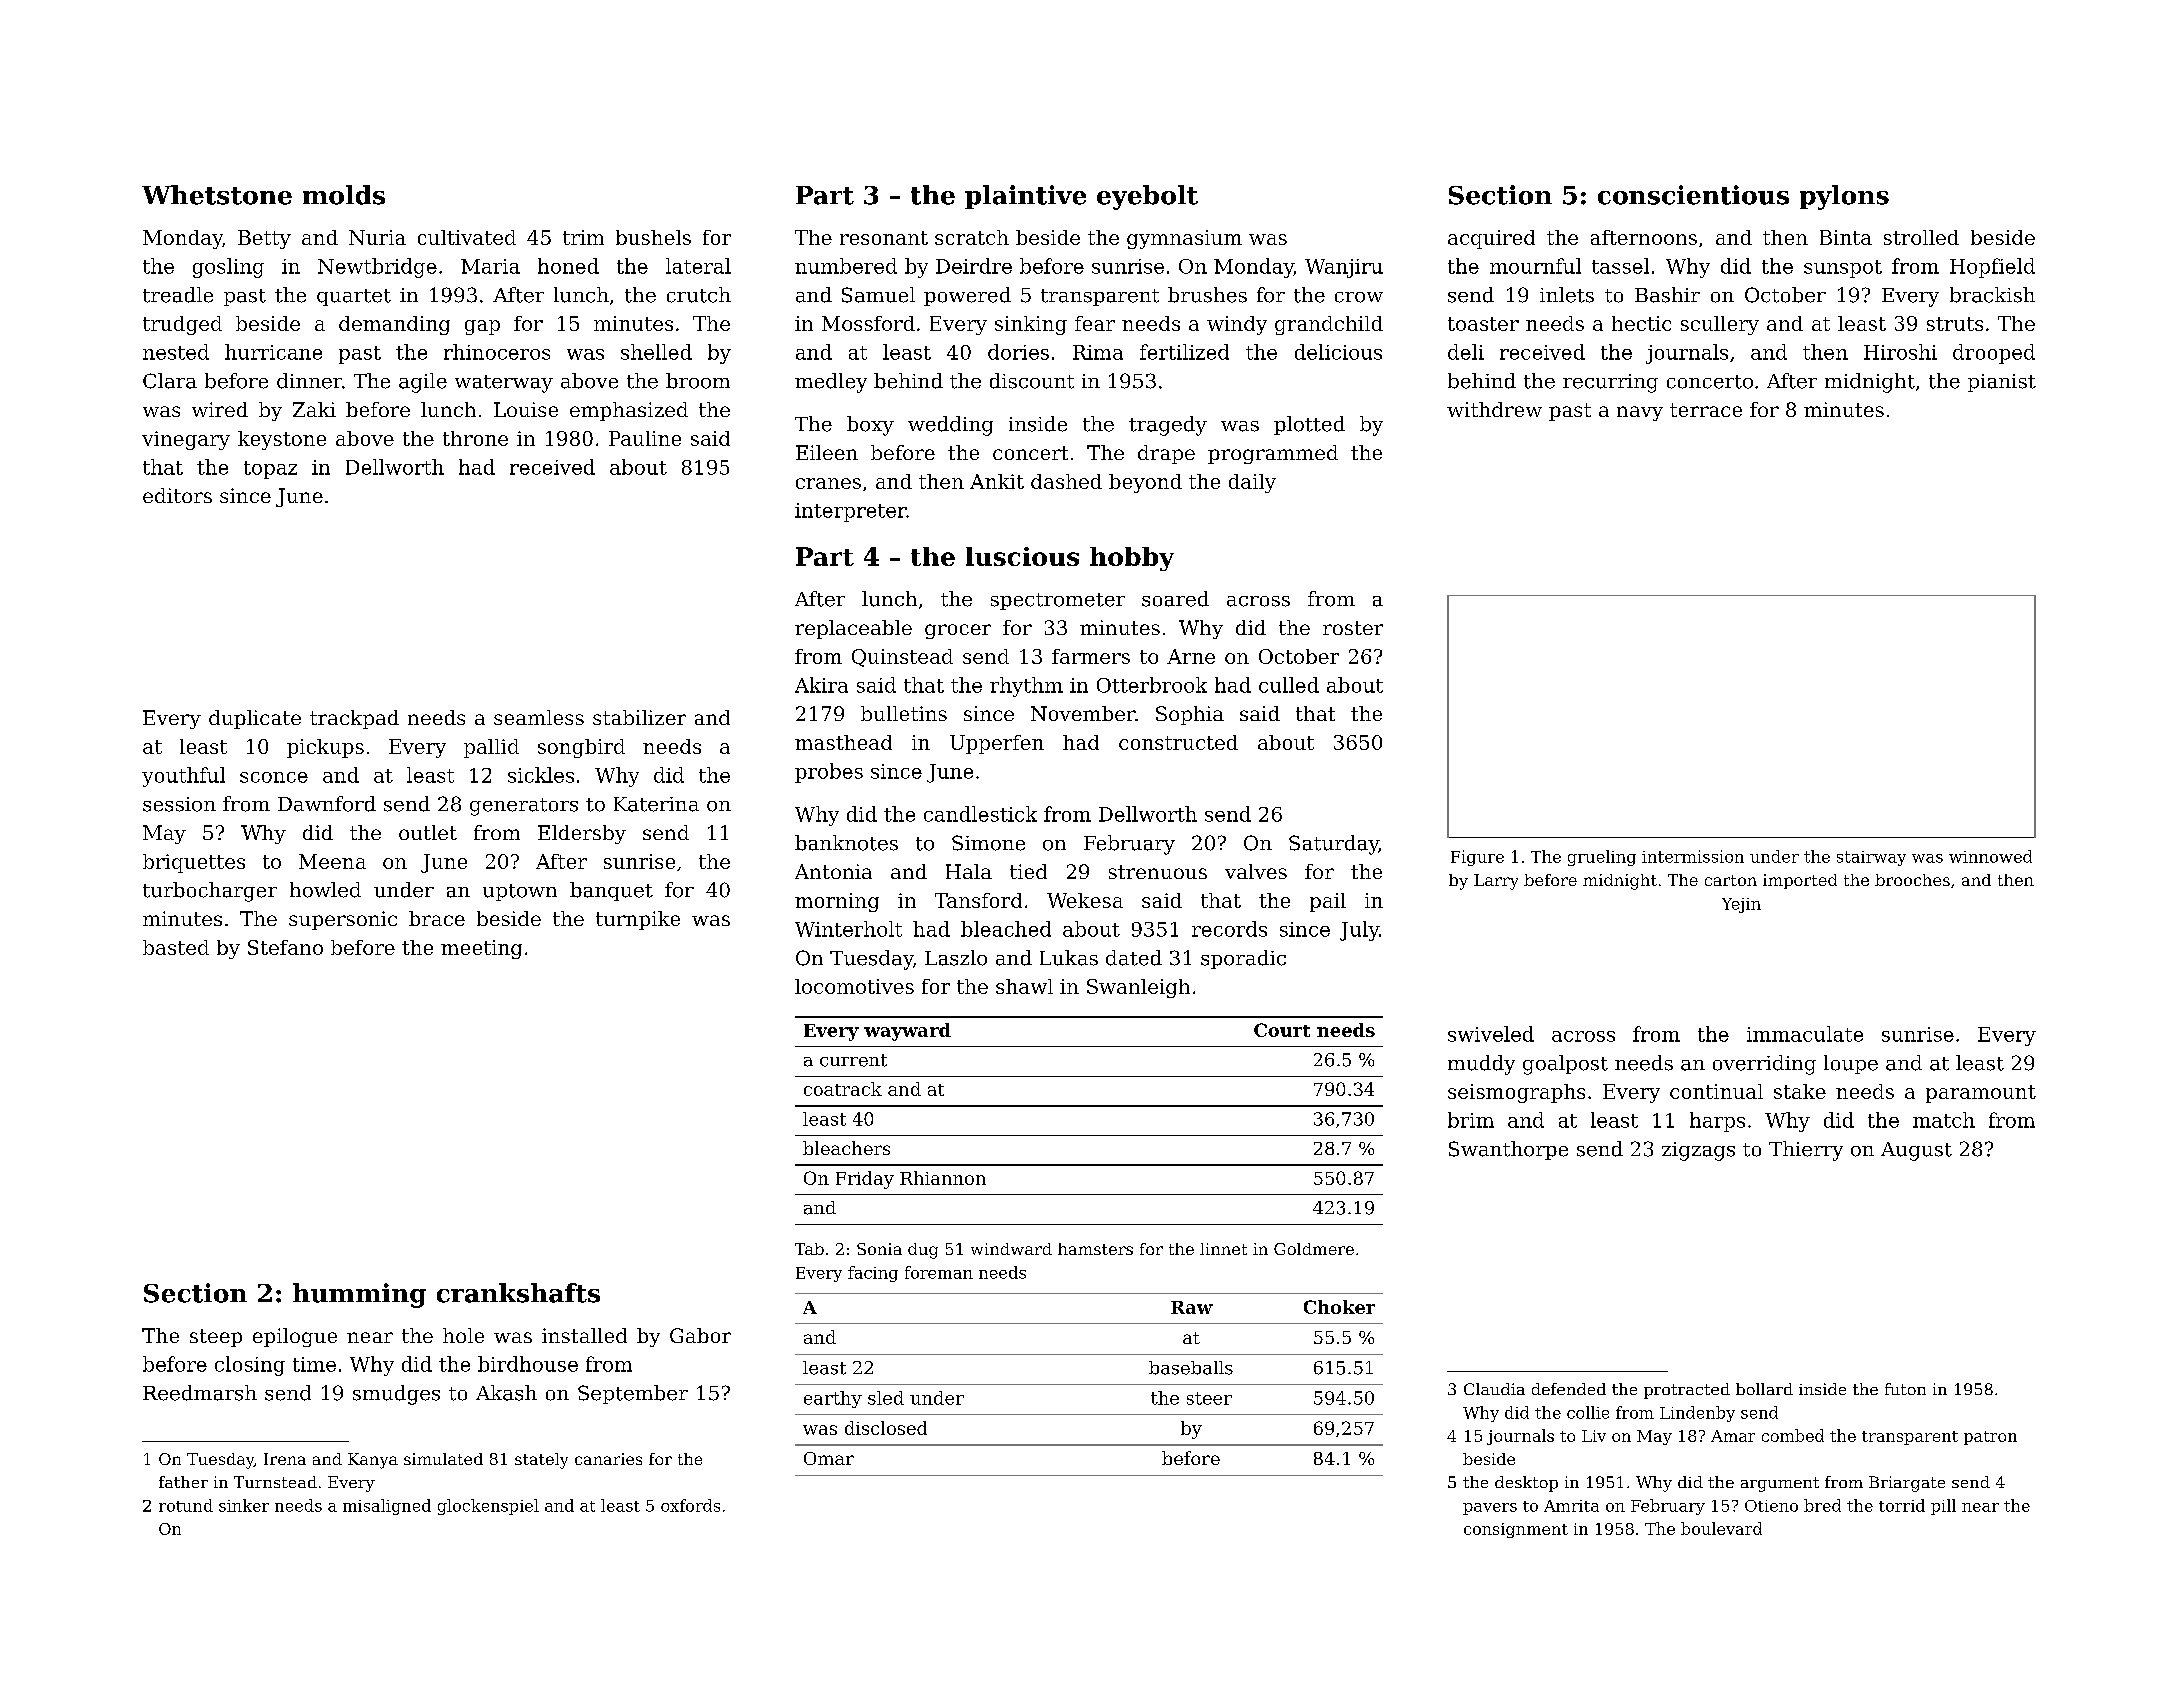  I want to click on bollard, so click(1764, 1389).
